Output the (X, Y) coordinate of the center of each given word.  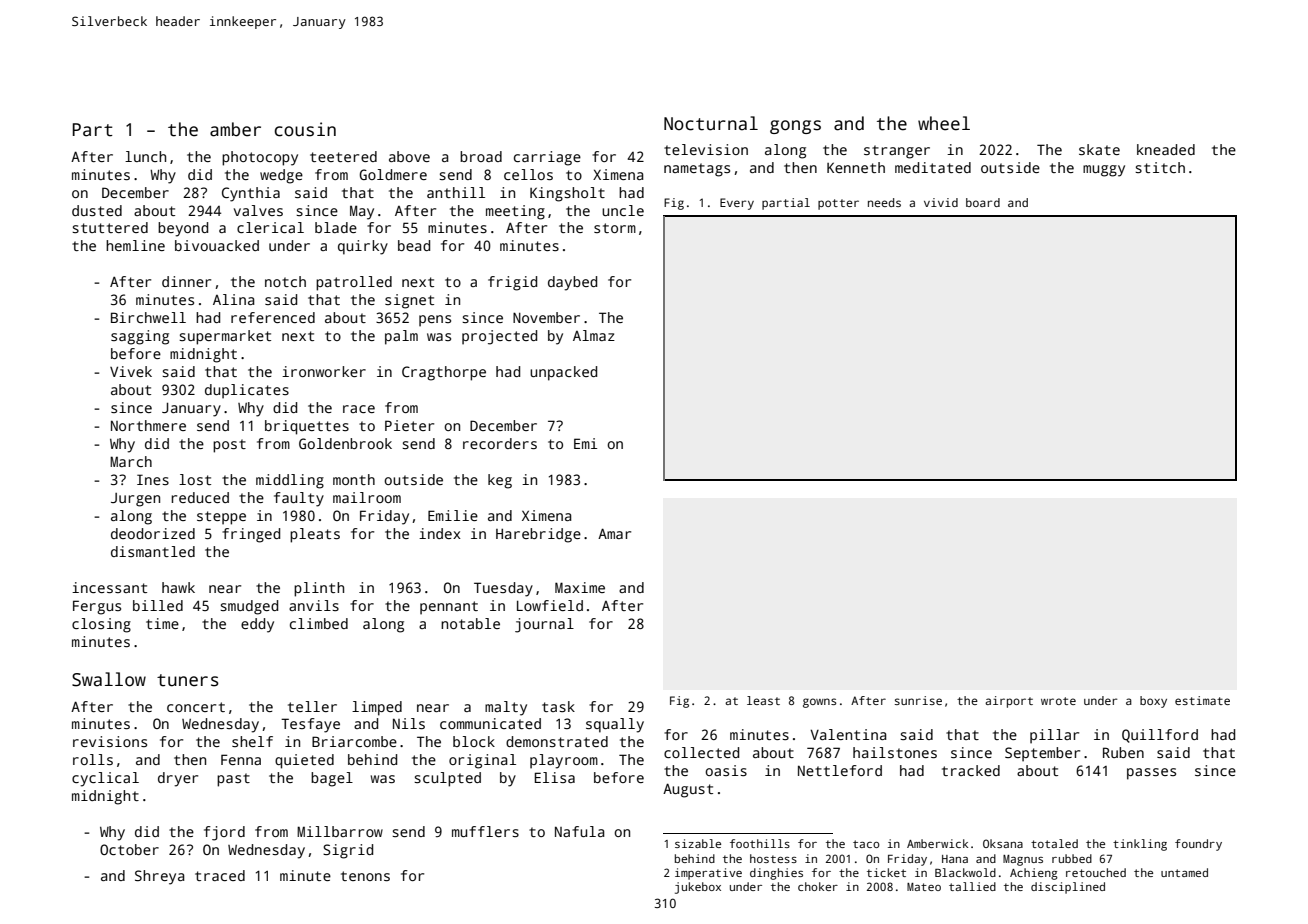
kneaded (1166, 149)
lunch (145, 156)
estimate (1202, 700)
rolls (93, 759)
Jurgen (135, 500)
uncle (623, 210)
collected (701, 752)
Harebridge (538, 535)
